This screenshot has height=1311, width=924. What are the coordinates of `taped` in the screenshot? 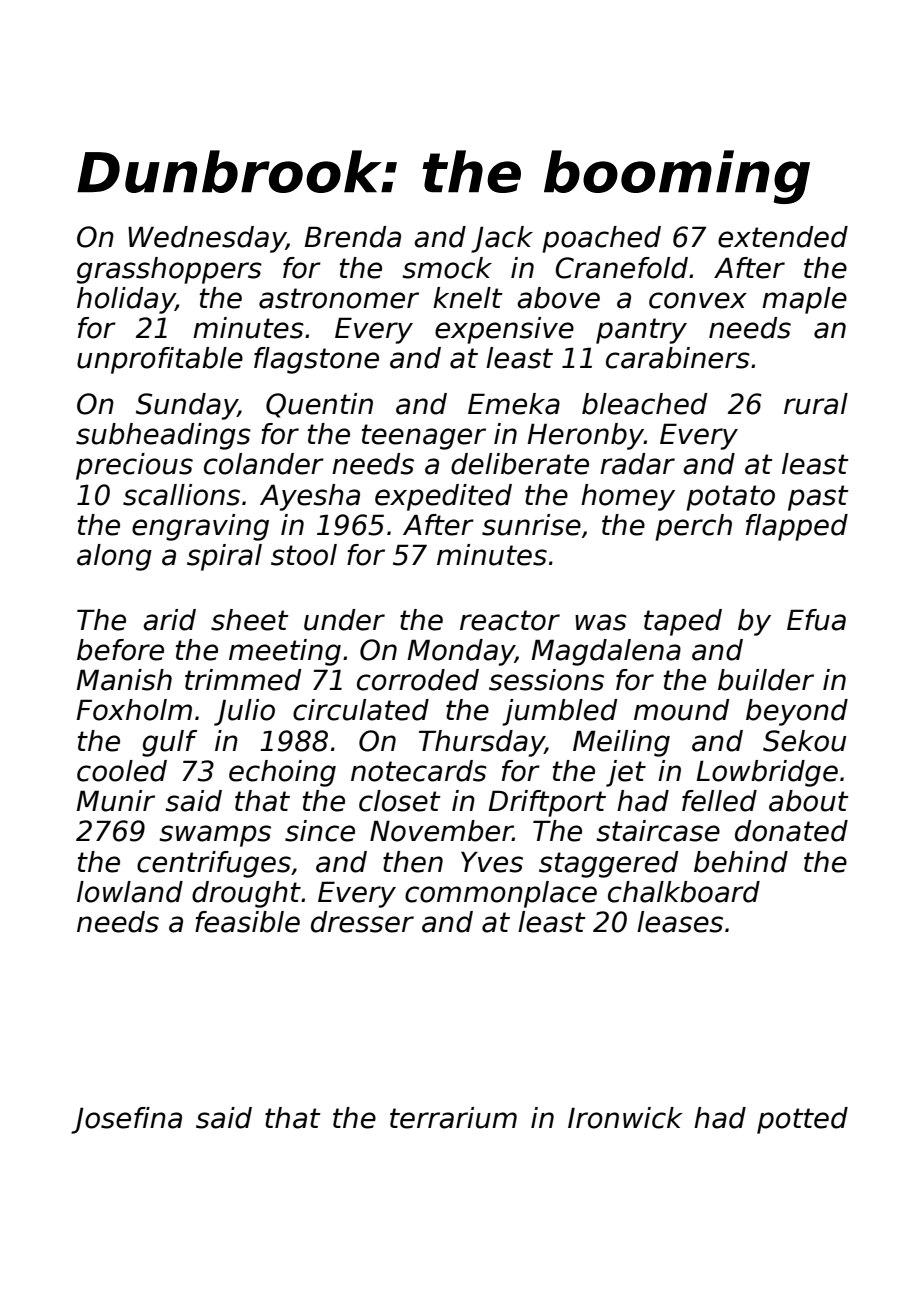 It's located at (683, 622).
